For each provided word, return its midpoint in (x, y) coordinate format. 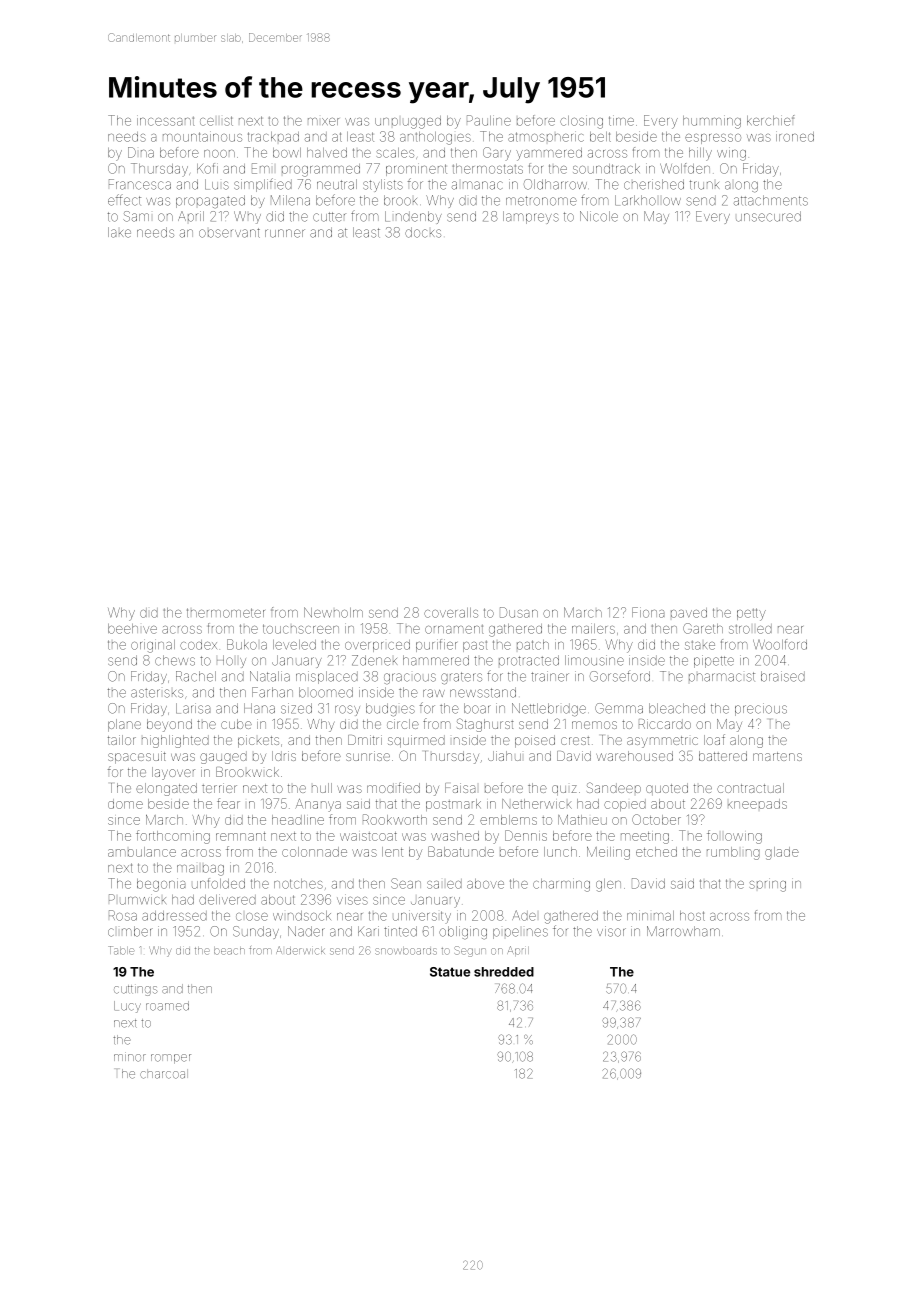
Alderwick (300, 950)
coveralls (451, 613)
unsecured (768, 216)
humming (712, 122)
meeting (645, 838)
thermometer (226, 613)
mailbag (200, 870)
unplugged (408, 122)
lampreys (531, 217)
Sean (406, 883)
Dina (141, 152)
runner (285, 233)
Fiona (648, 612)
